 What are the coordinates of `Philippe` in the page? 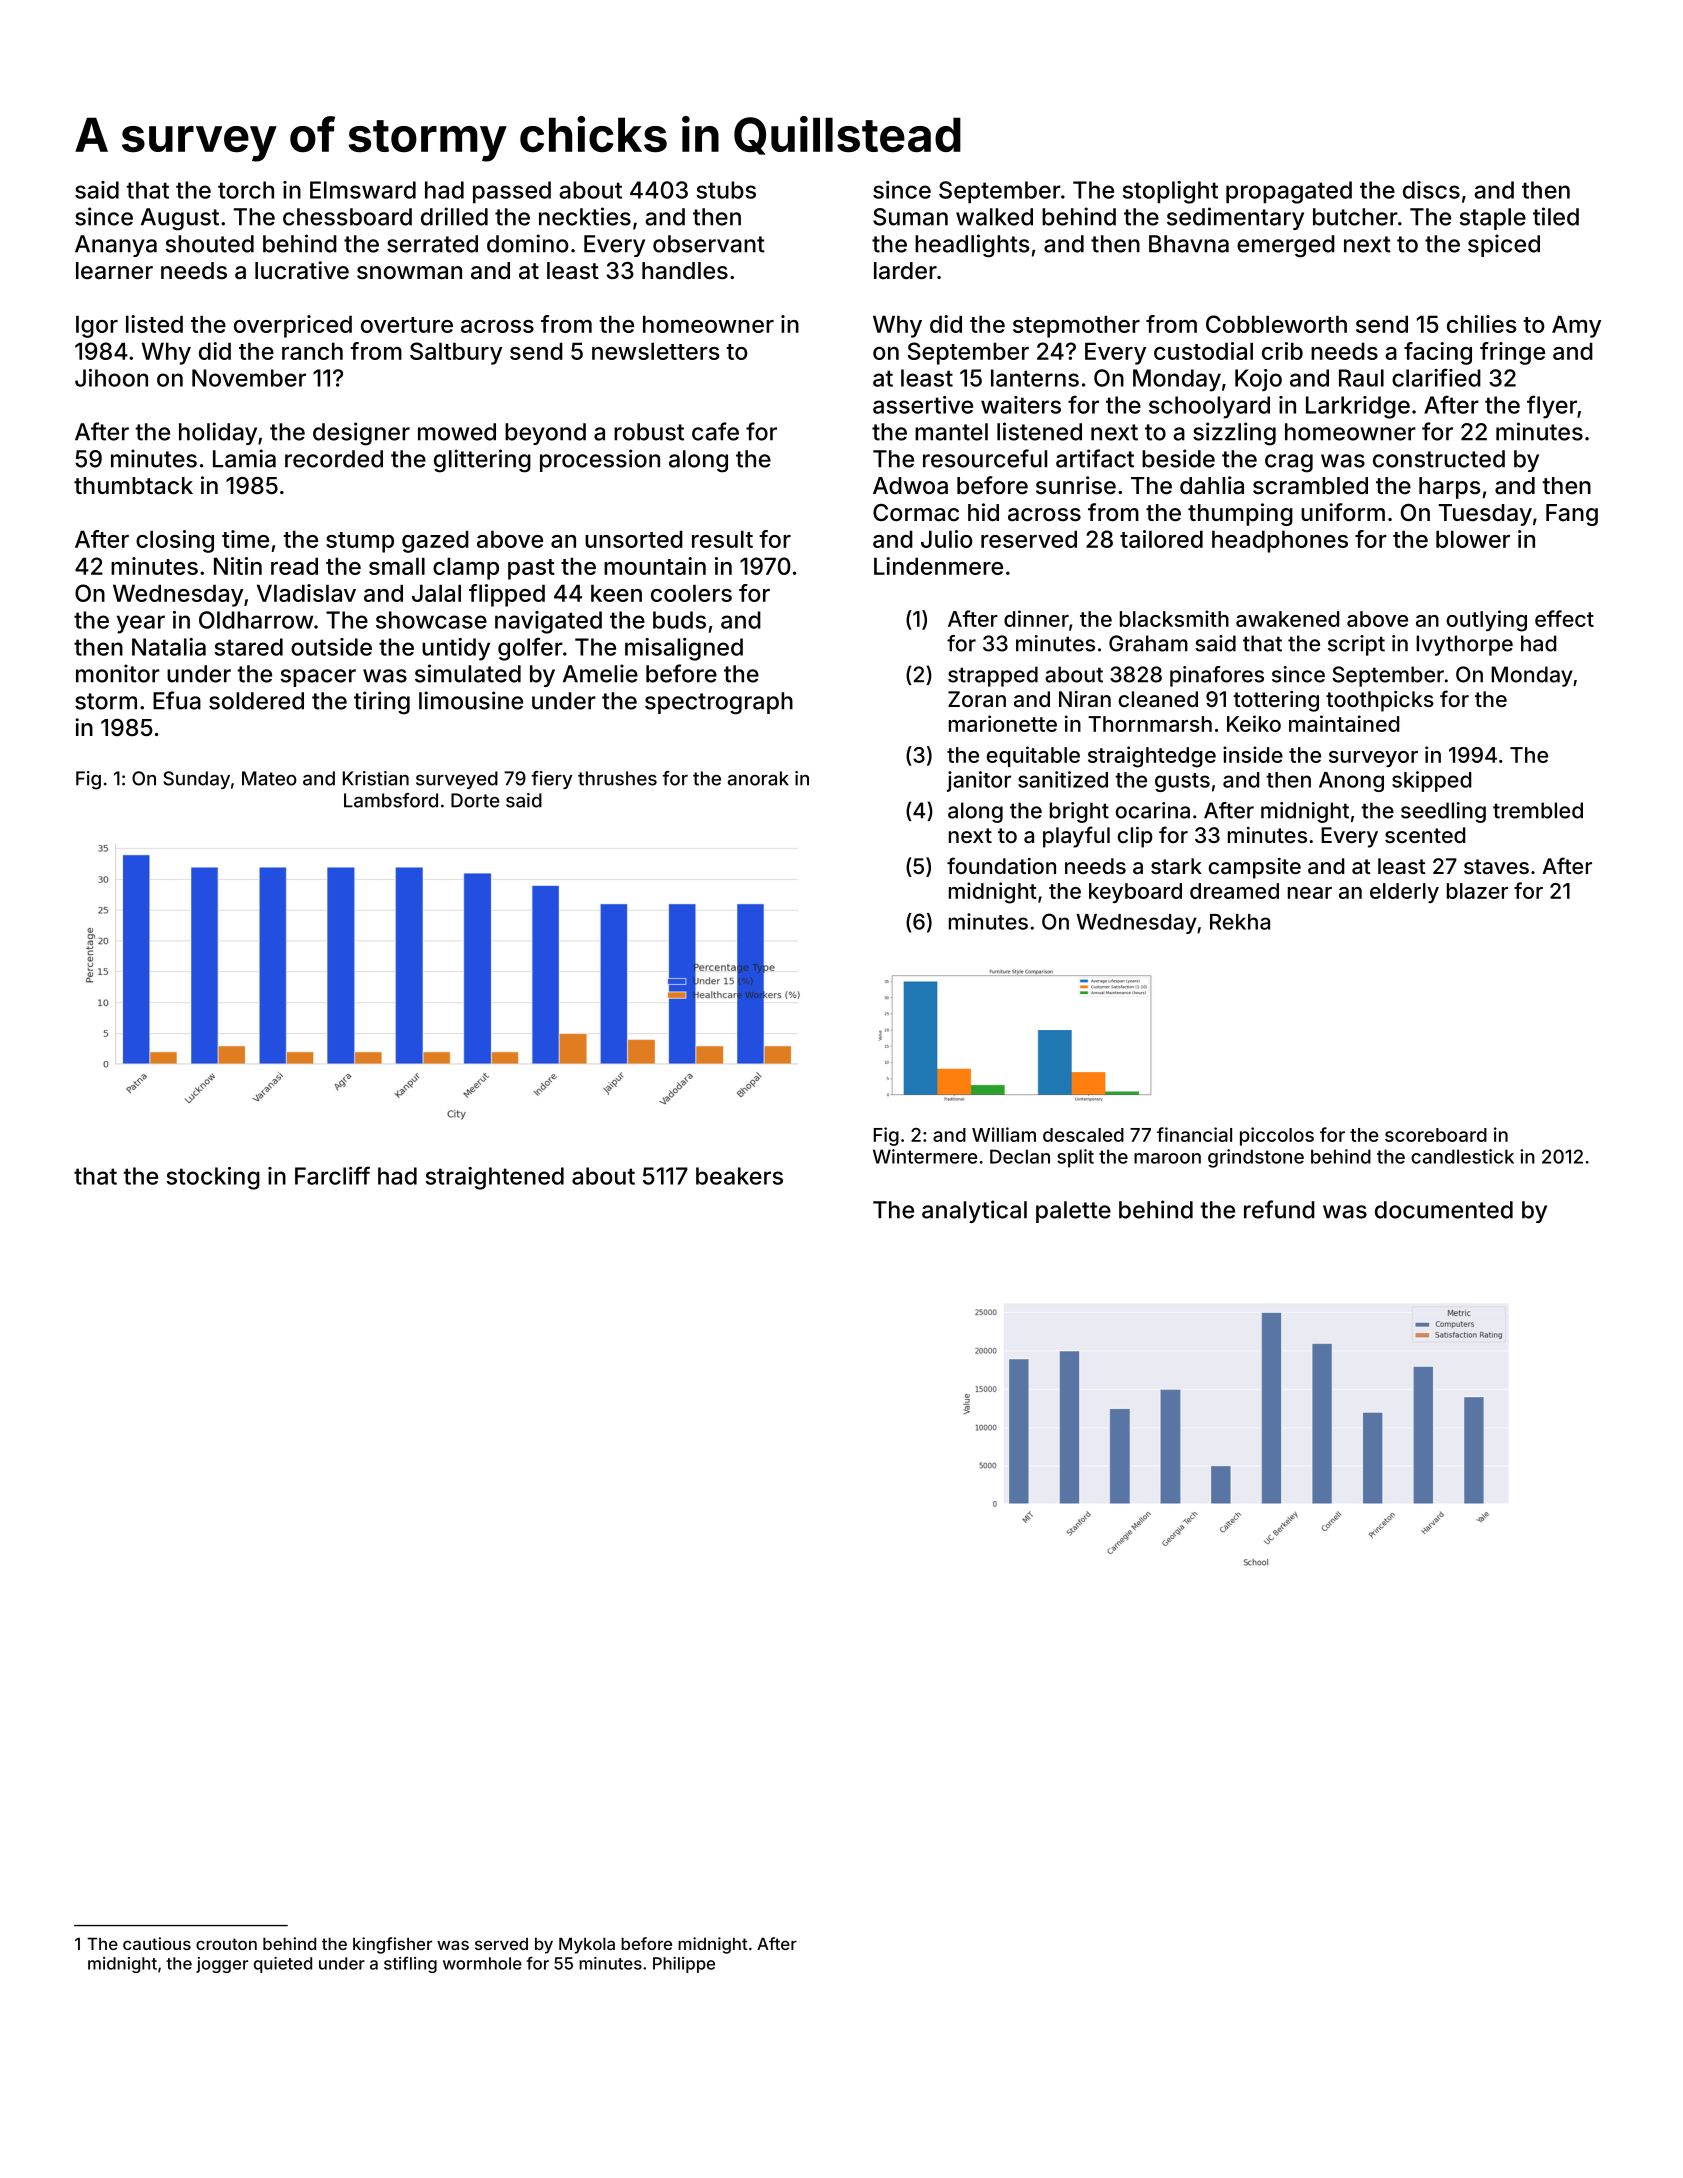 It's located at (684, 1965).
